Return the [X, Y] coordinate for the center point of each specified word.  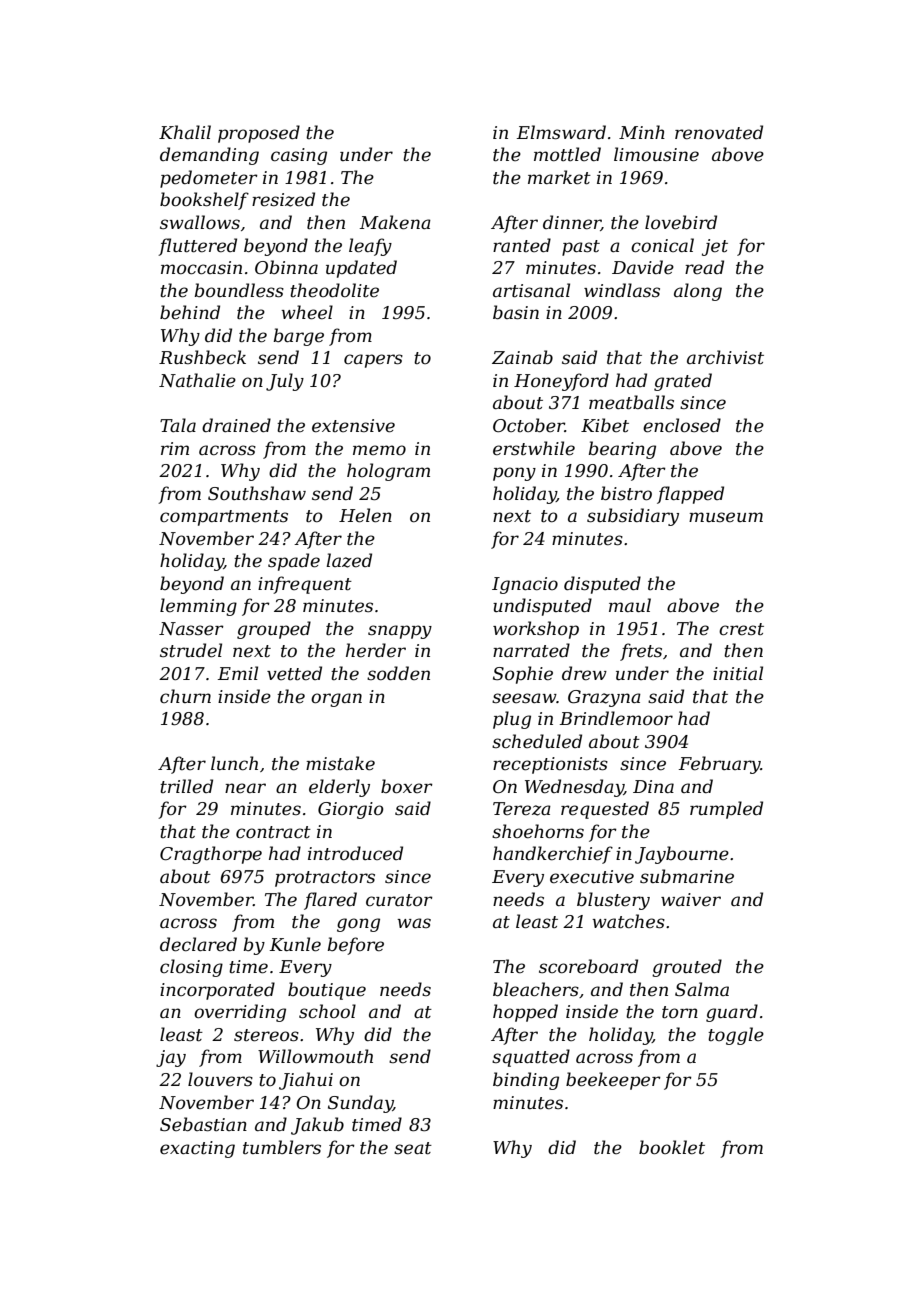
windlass [622, 290]
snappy [400, 632]
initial [738, 673]
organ [336, 700]
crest [741, 629]
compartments [224, 518]
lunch [234, 763]
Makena [395, 222]
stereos [266, 1035]
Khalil [185, 132]
